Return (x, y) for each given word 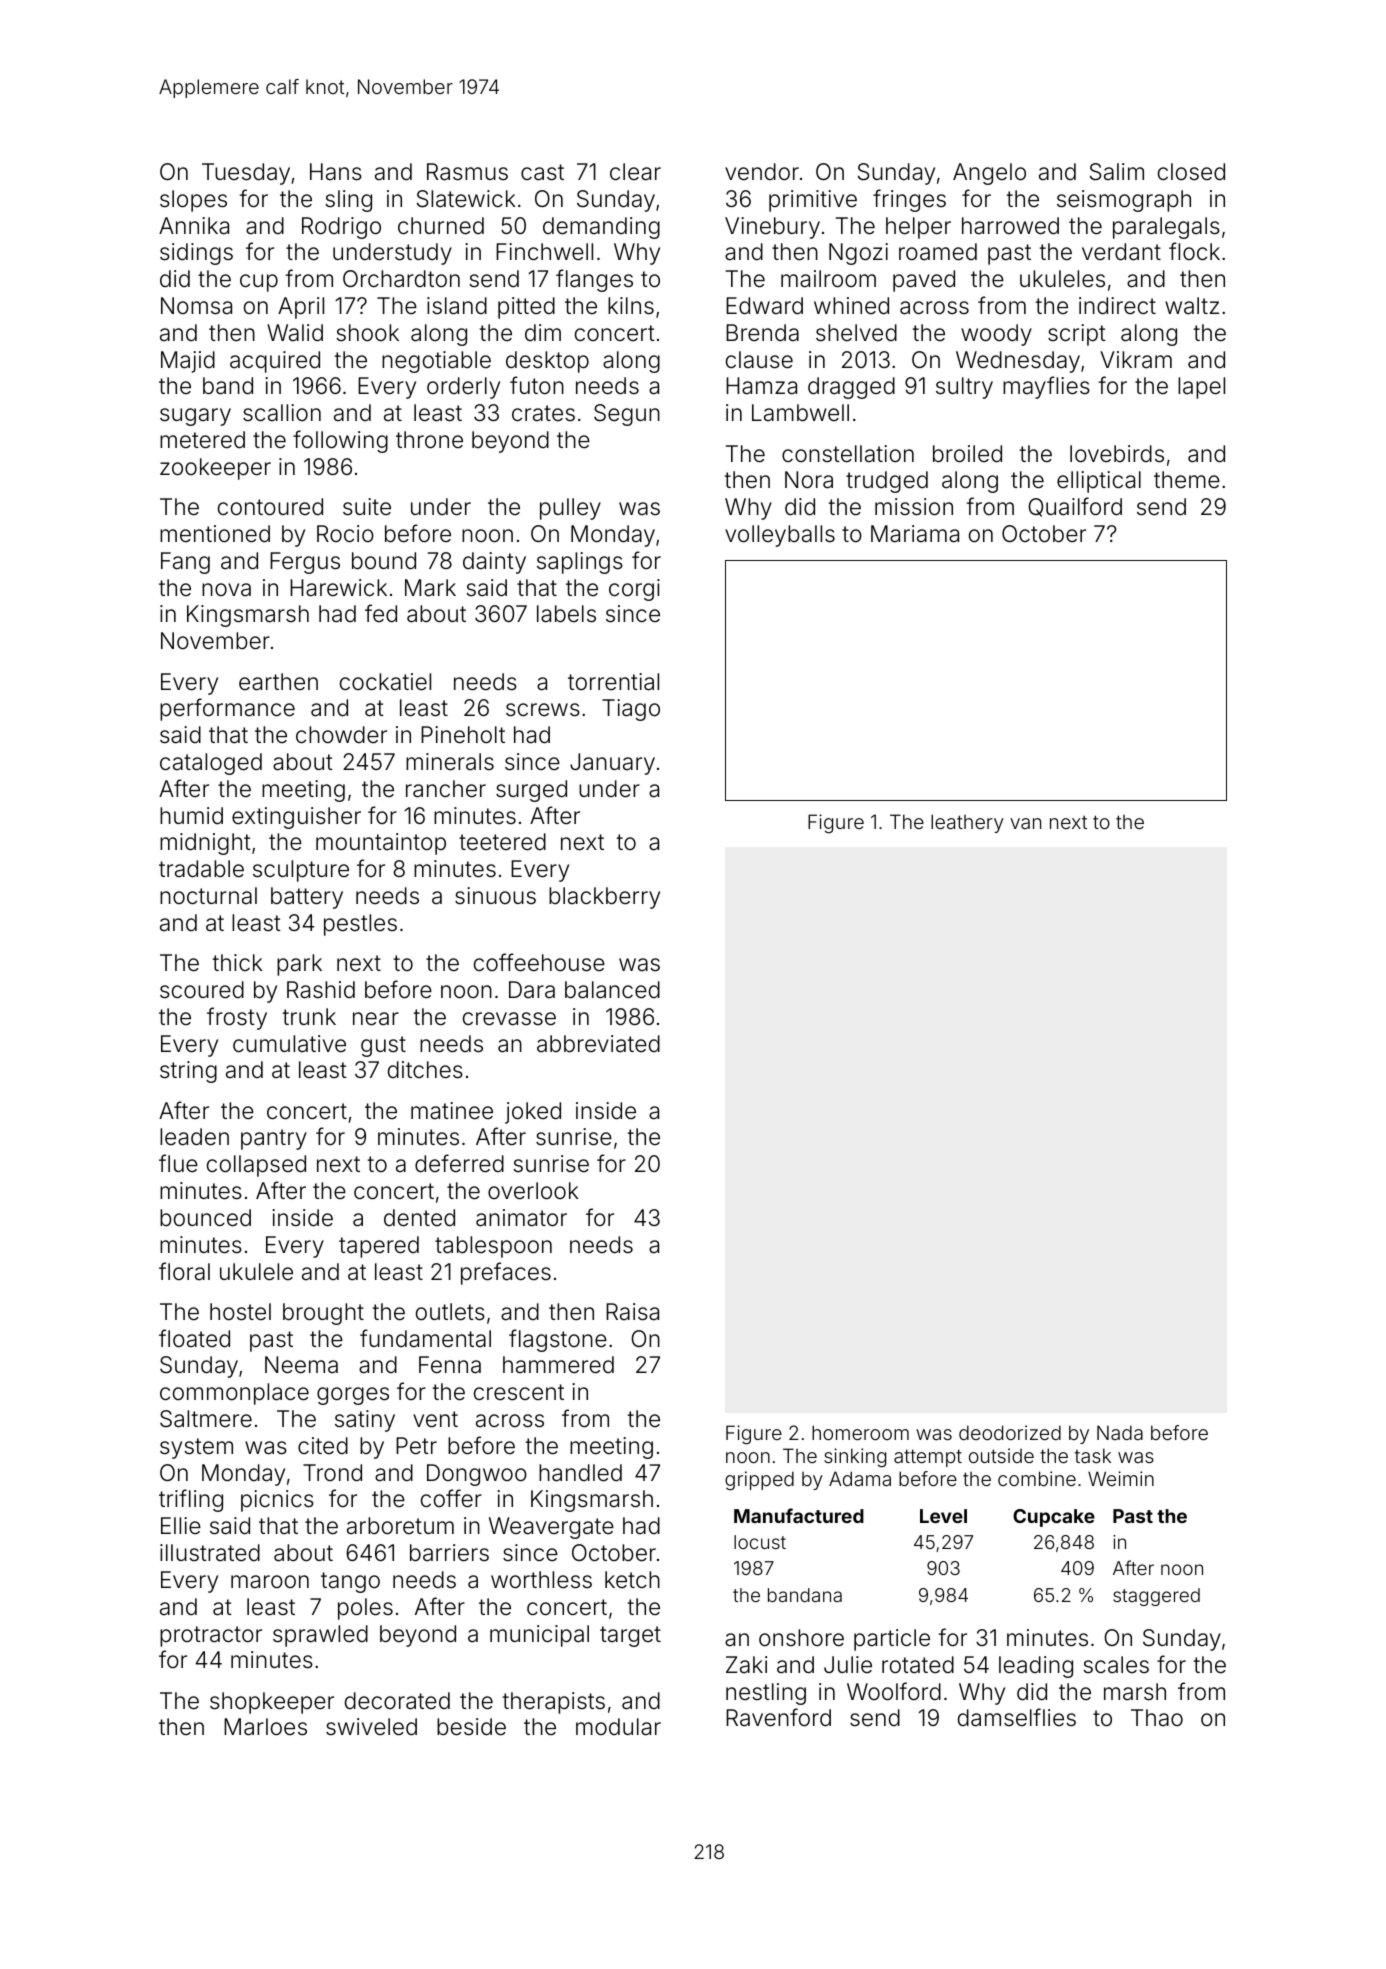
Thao (1157, 1718)
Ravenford (778, 1717)
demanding (601, 228)
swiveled (371, 1727)
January (612, 764)
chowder (341, 735)
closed (1191, 172)
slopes (193, 201)
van (1025, 823)
